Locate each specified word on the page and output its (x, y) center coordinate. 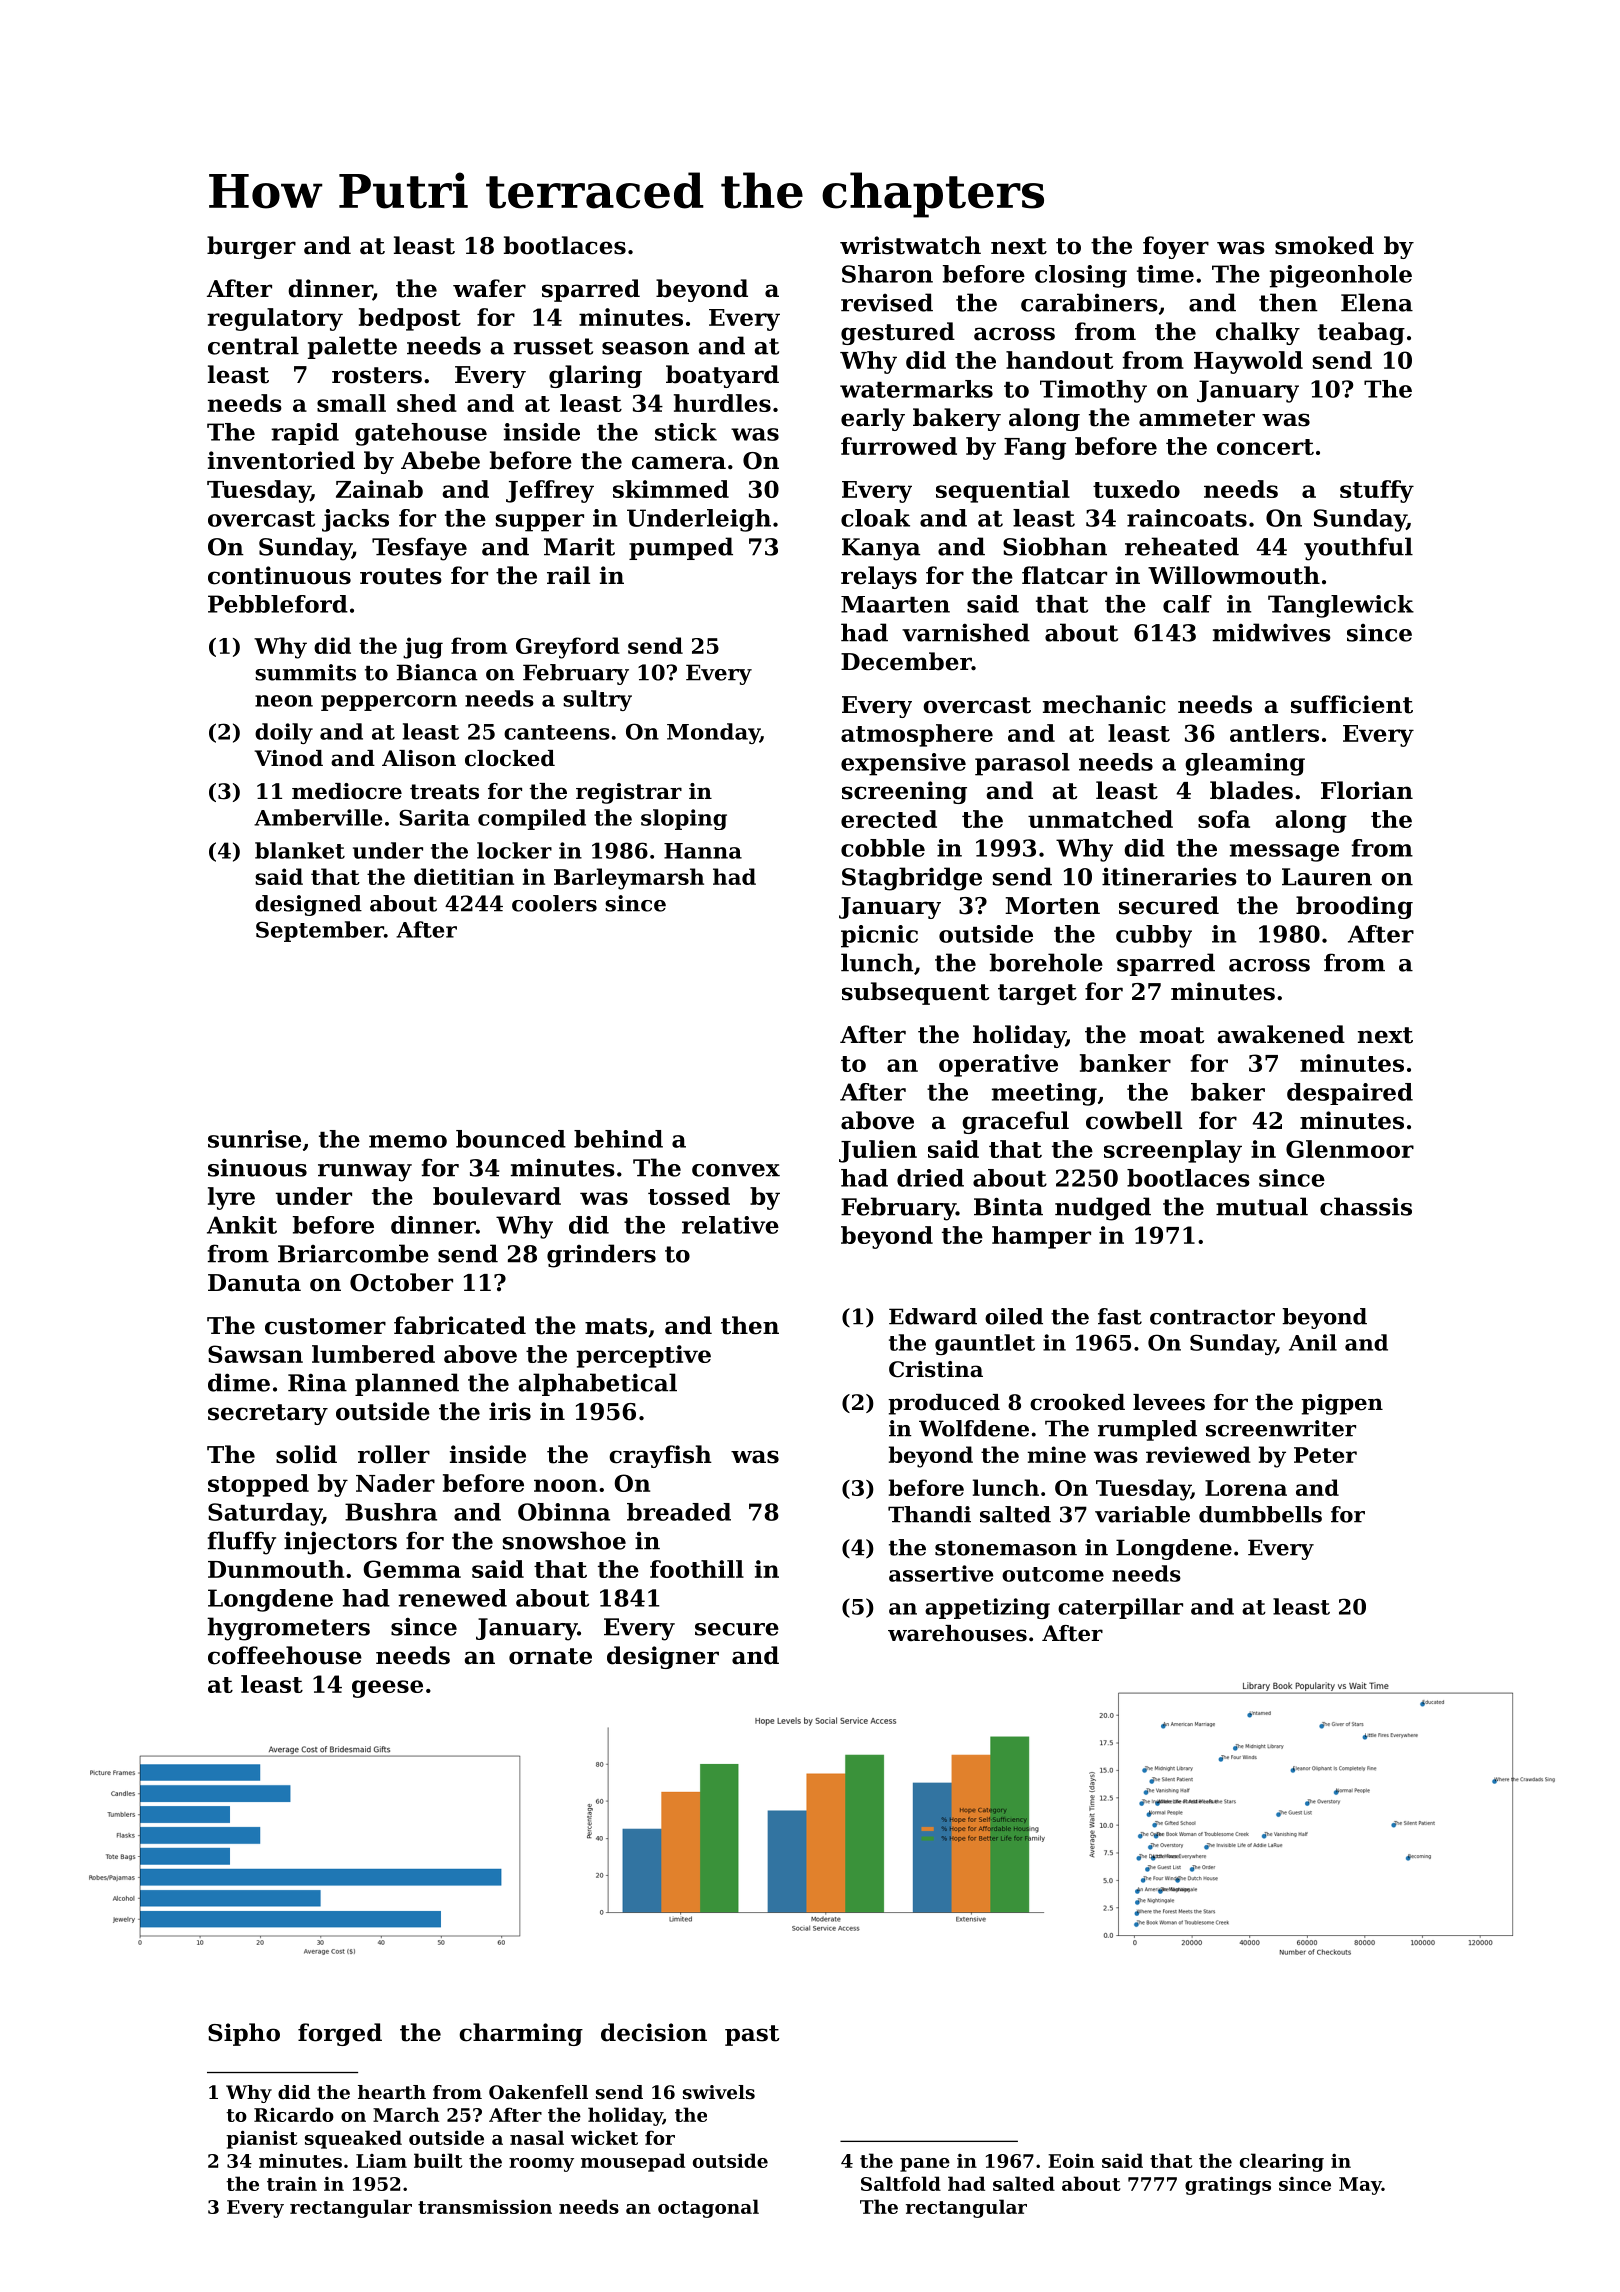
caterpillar (1120, 1608)
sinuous (257, 1167)
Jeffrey (550, 491)
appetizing (987, 1608)
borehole (1046, 962)
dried (930, 1178)
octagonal (708, 2208)
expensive (903, 764)
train (292, 2184)
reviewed (1198, 1454)
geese (387, 1689)
